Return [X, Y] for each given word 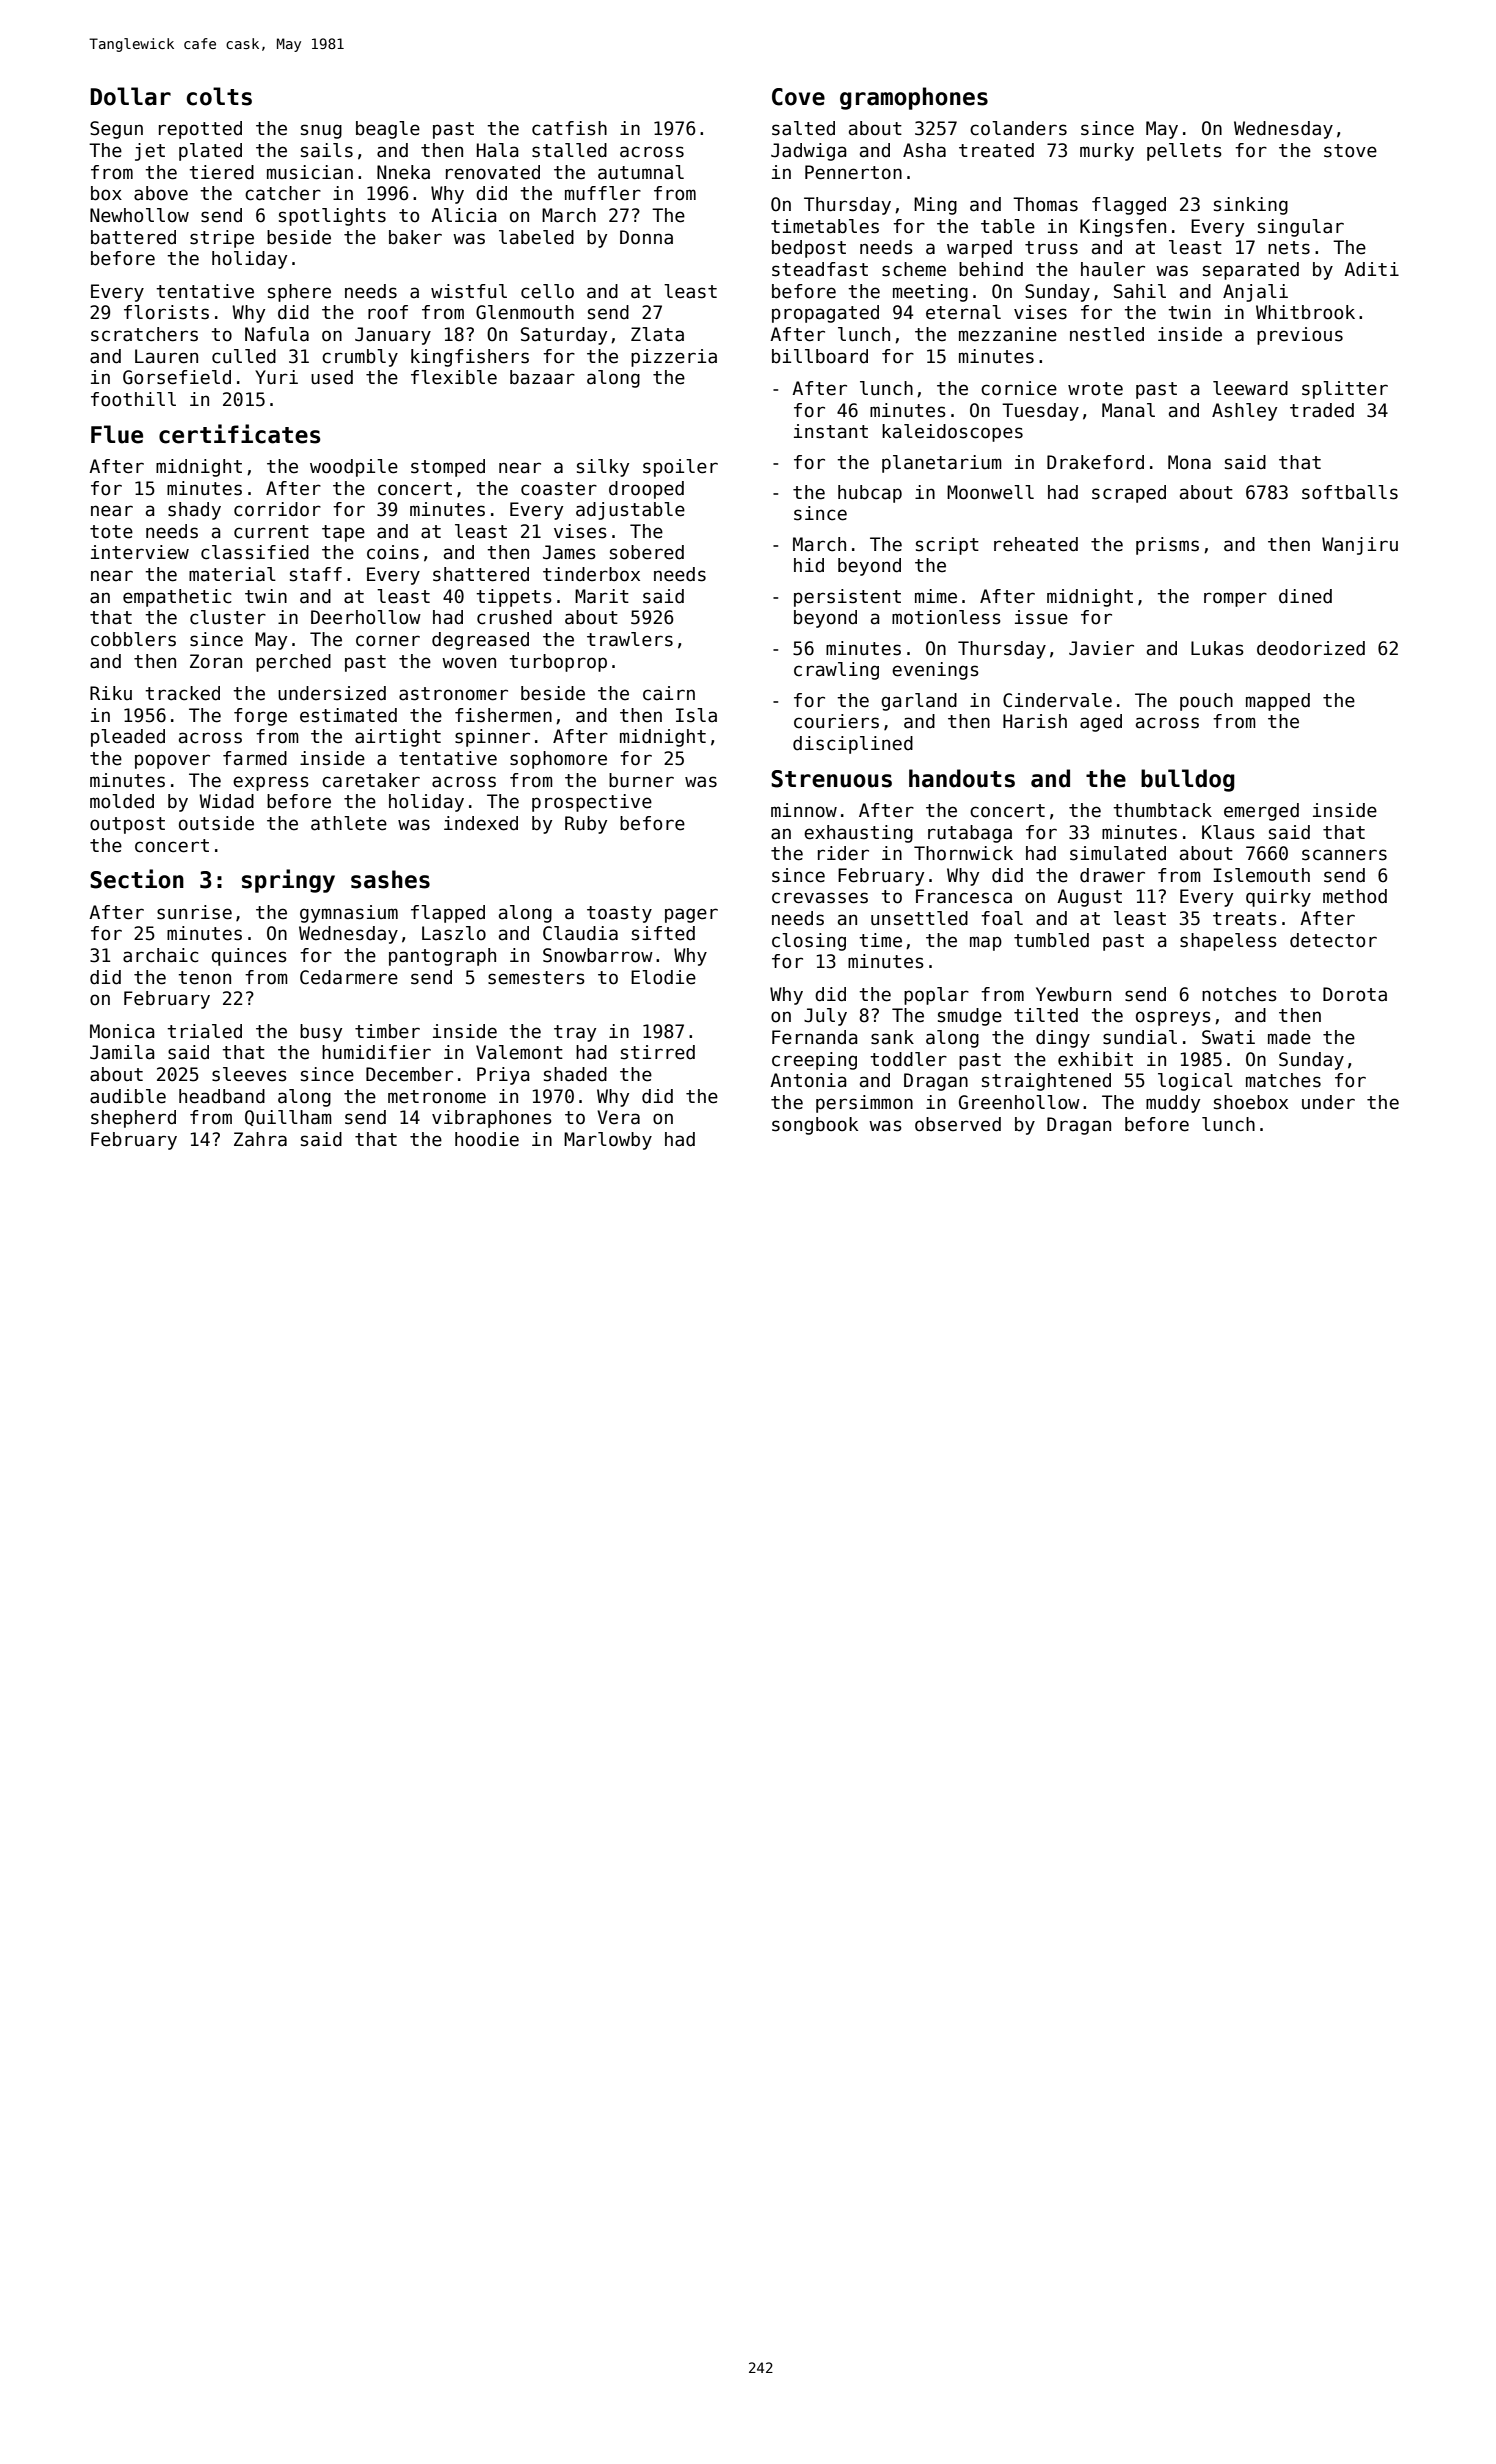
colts [219, 96]
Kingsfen [1123, 228]
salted [803, 128]
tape [343, 533]
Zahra [260, 1139]
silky [603, 468]
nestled [1107, 334]
